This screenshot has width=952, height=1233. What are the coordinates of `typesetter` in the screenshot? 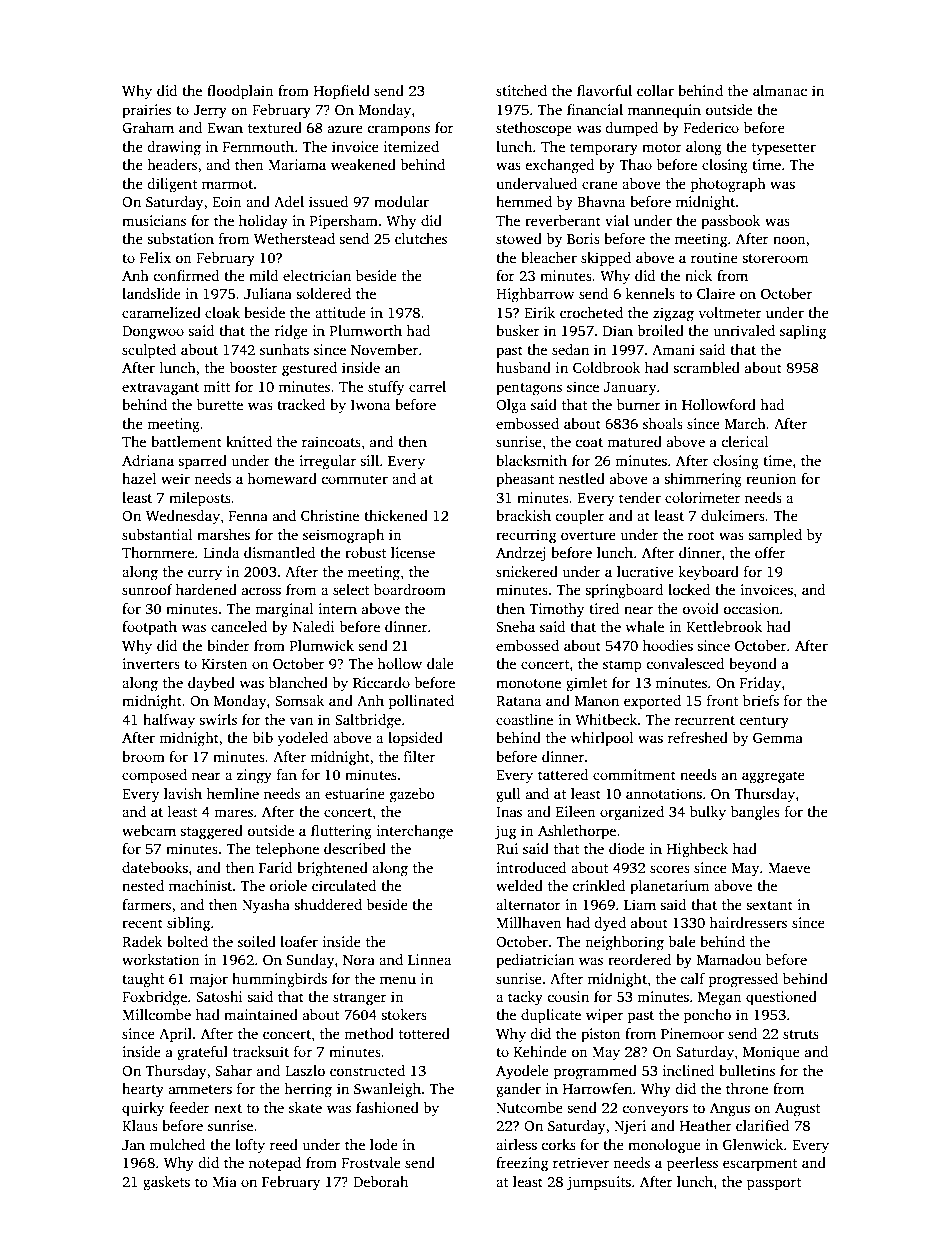 It's located at (784, 149).
